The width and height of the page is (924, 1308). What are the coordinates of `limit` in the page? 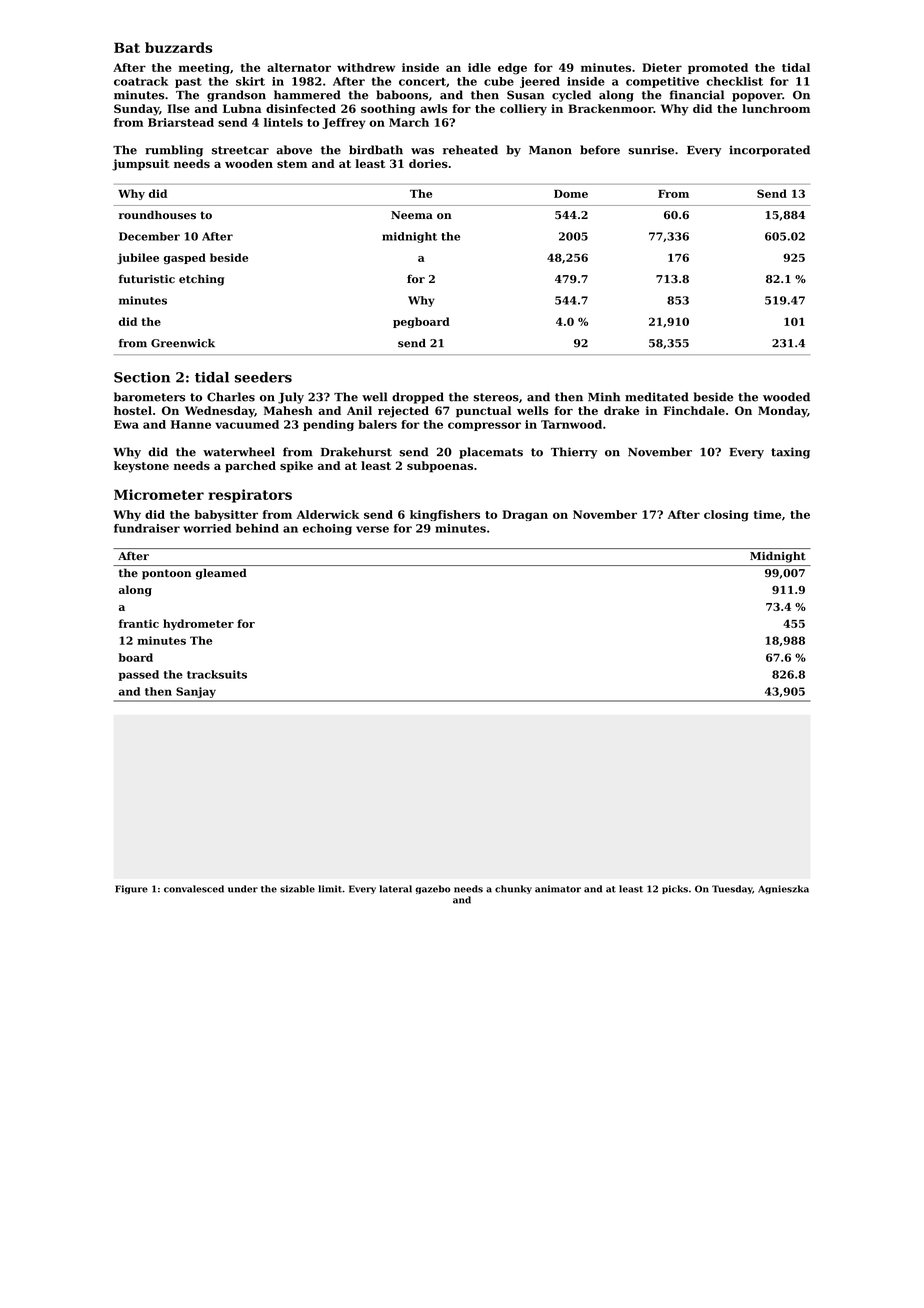 It's located at (330, 889).
